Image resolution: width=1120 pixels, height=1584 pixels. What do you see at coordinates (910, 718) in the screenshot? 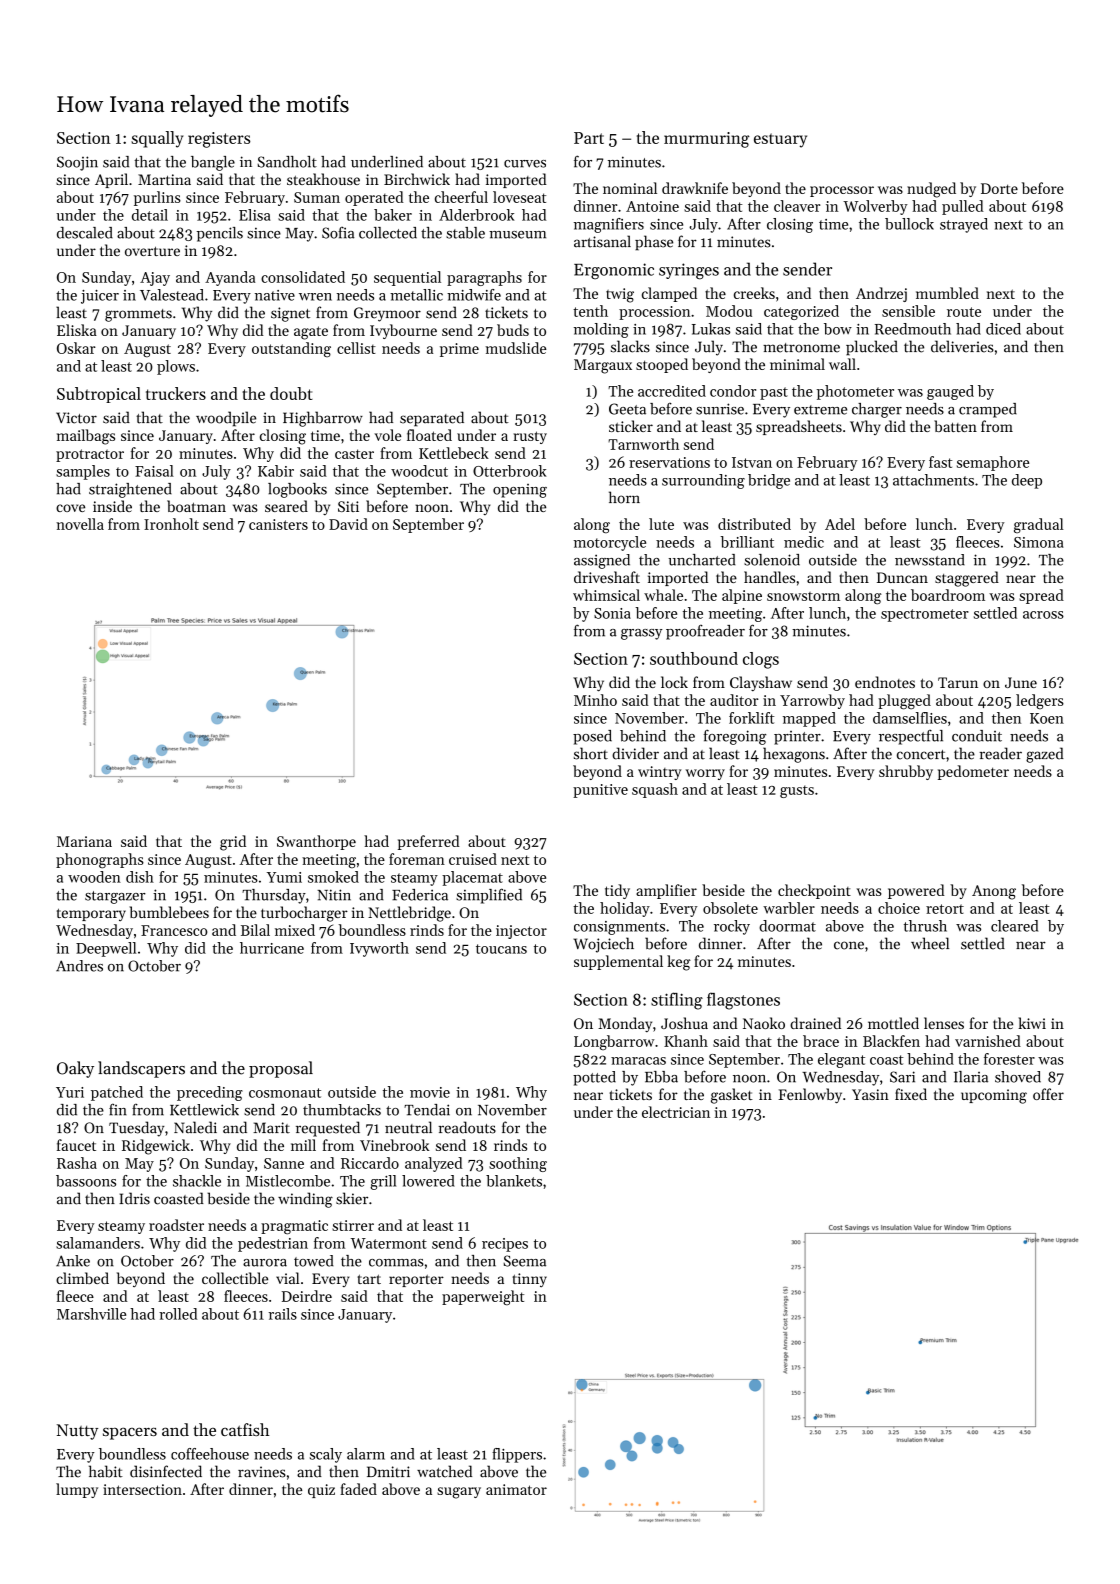
I see `damselflies` at bounding box center [910, 718].
